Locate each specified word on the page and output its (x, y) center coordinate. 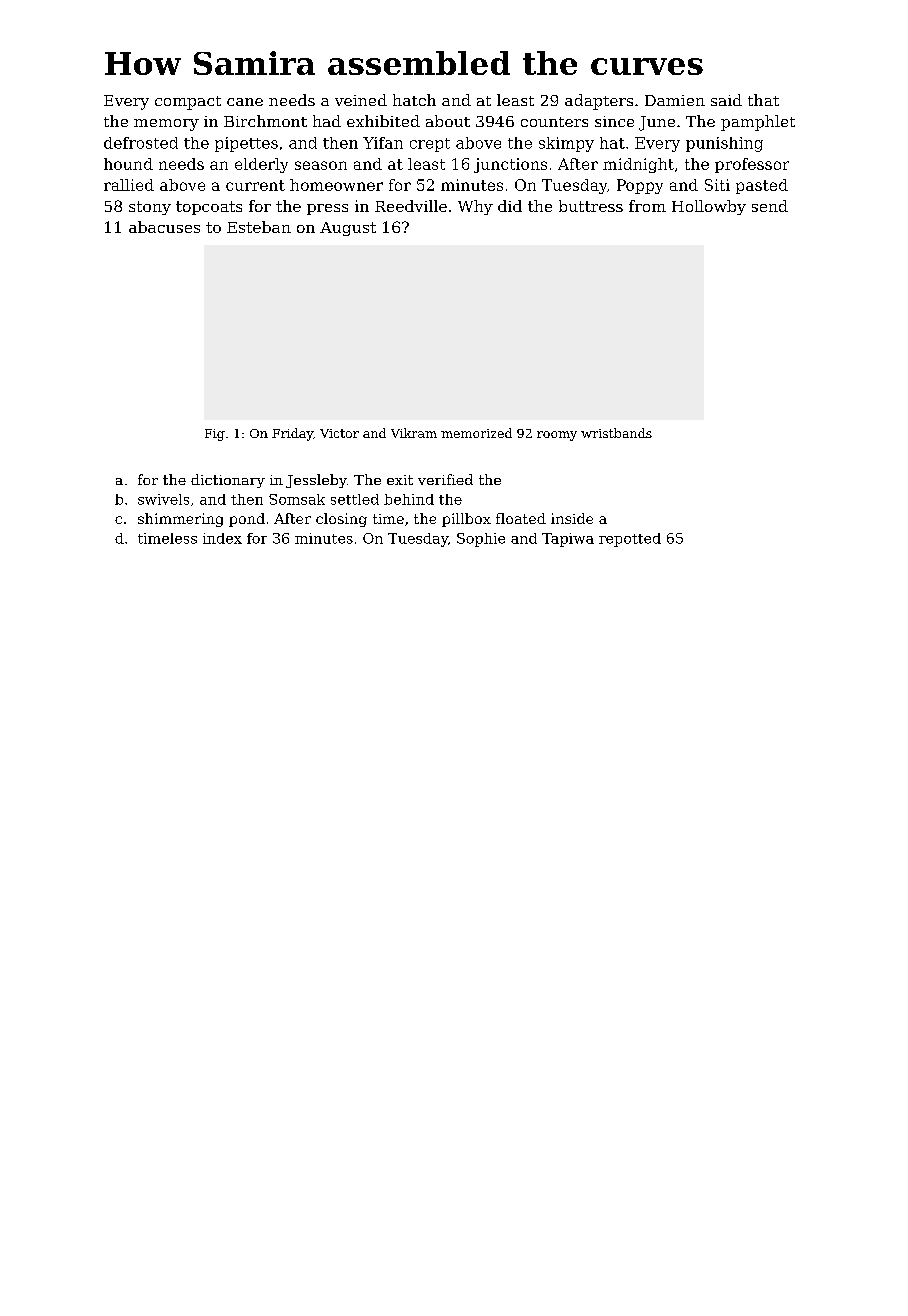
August (348, 229)
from (647, 206)
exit (400, 480)
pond (247, 520)
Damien (675, 100)
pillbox (466, 520)
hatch (414, 100)
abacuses (164, 227)
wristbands (616, 433)
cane (245, 102)
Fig (215, 435)
